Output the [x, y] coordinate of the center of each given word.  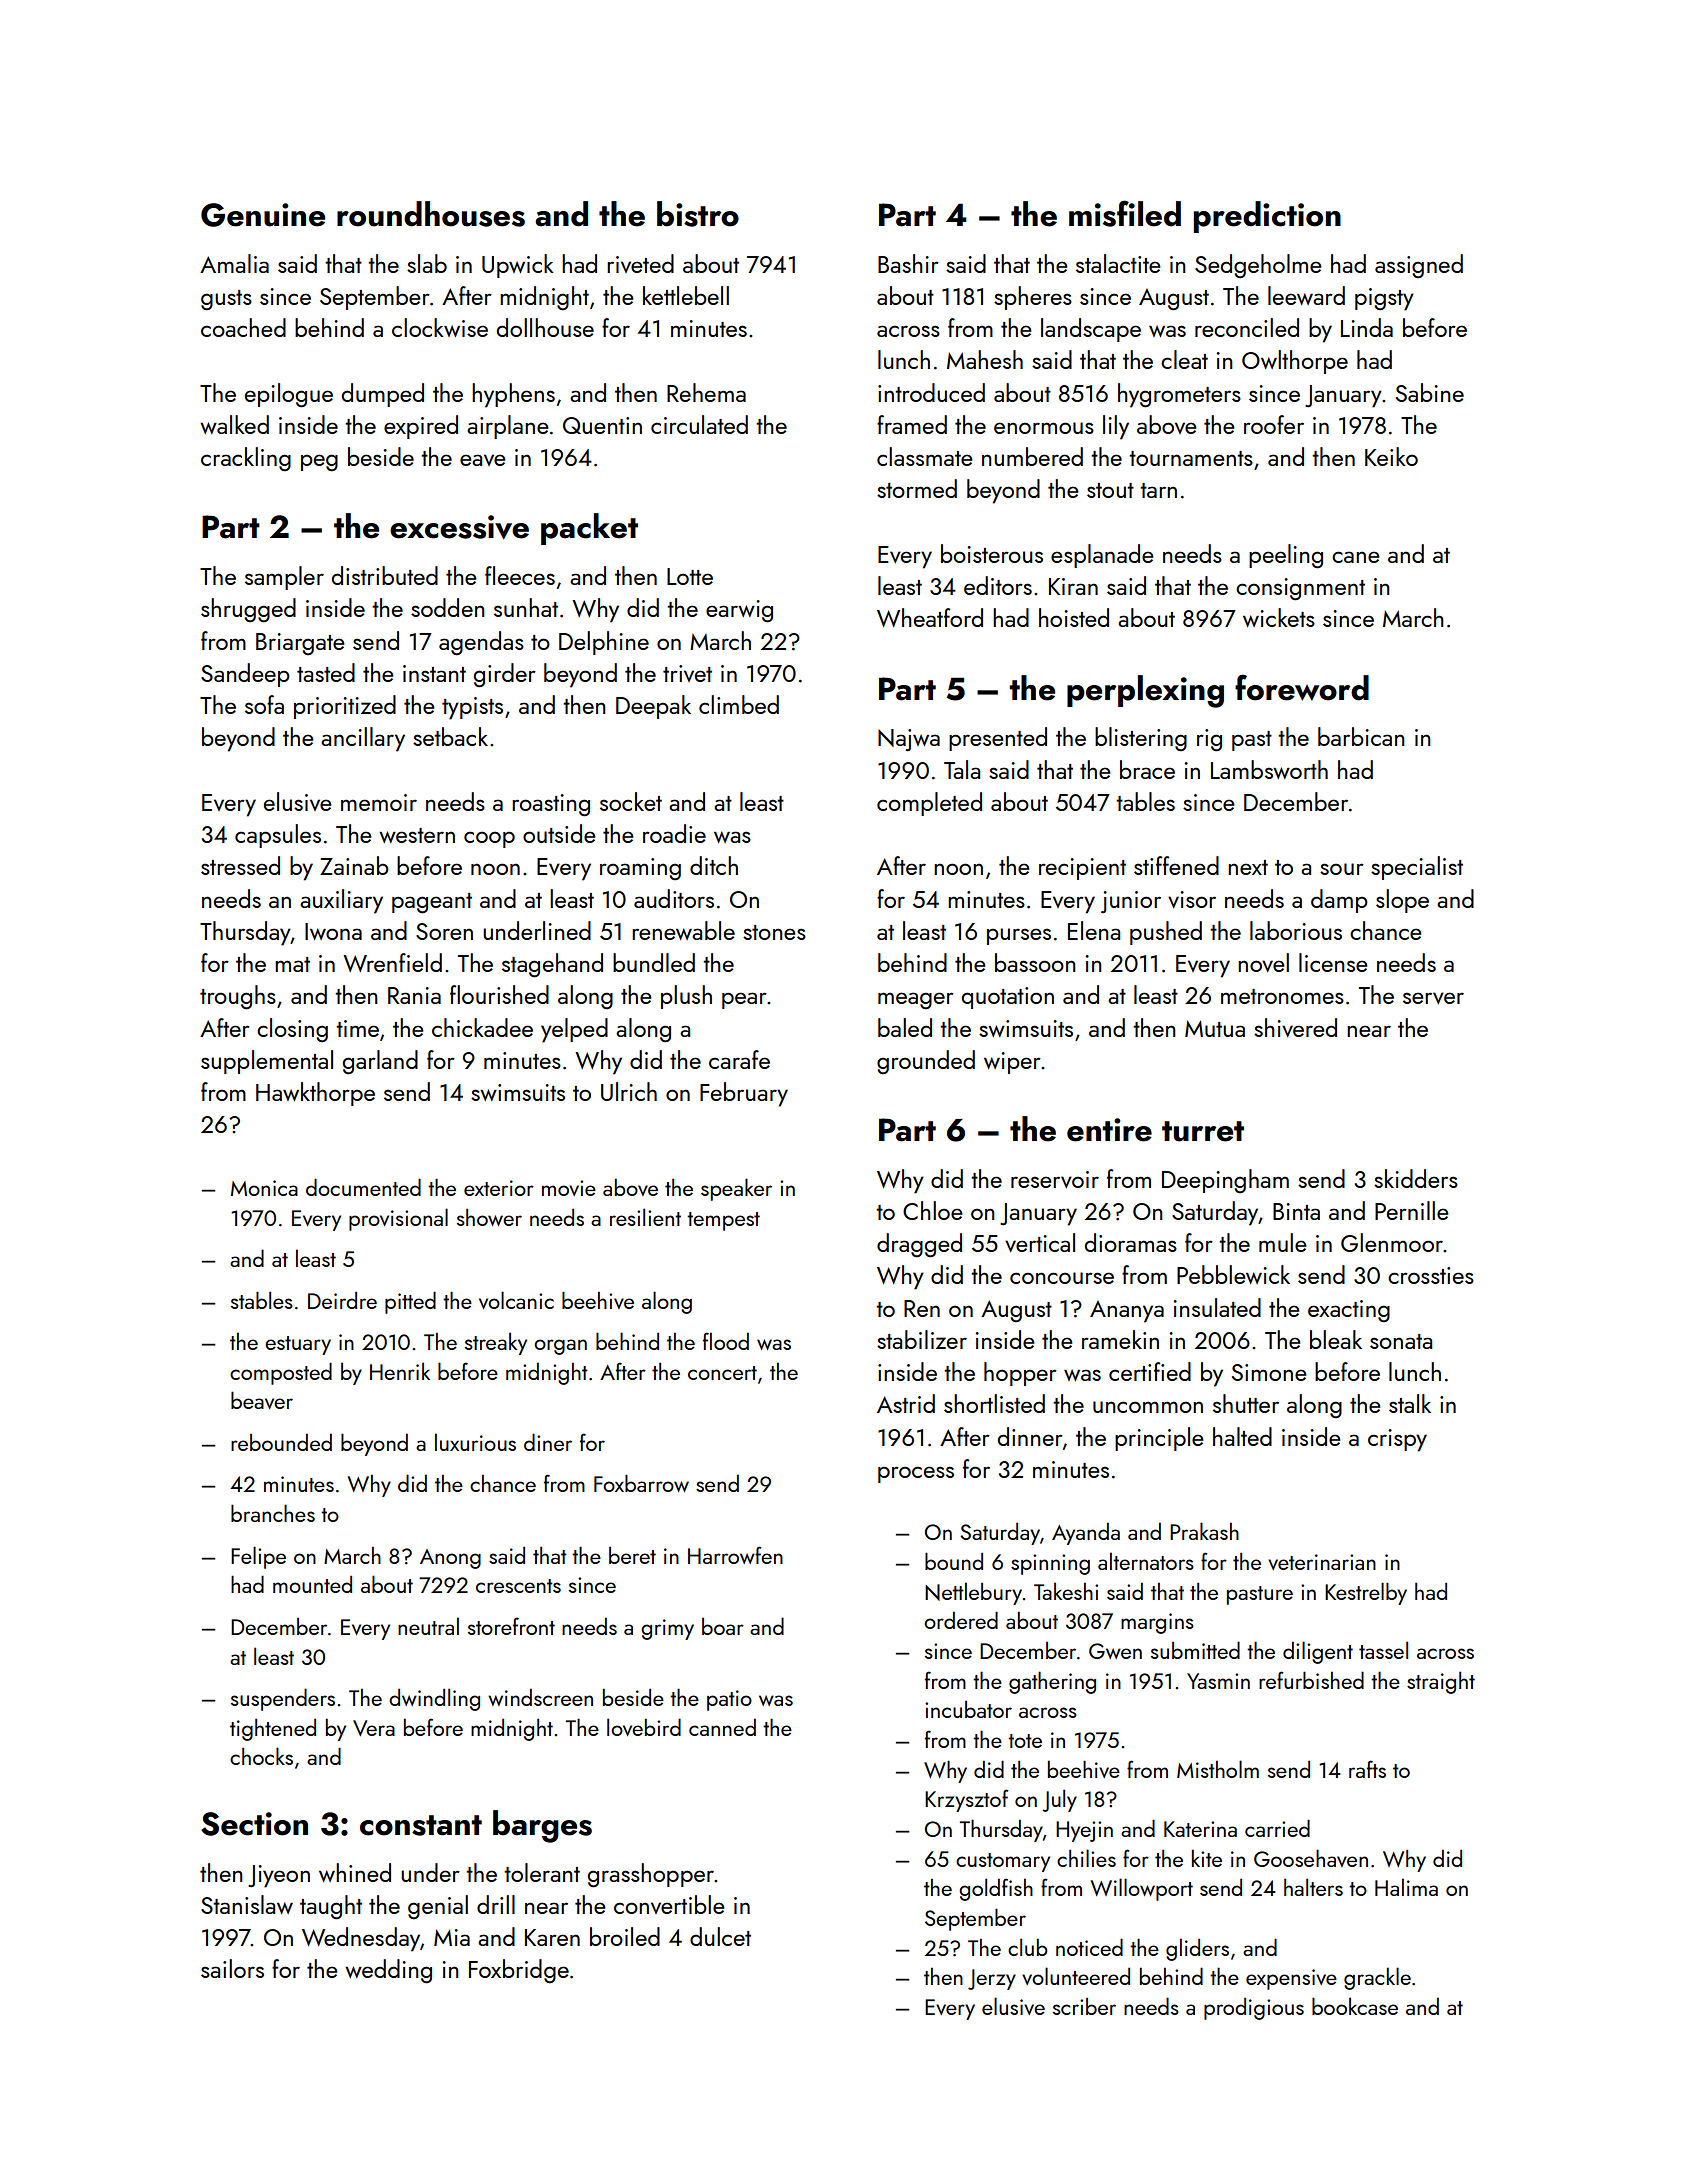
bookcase [1355, 2006]
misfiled [1125, 213]
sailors [232, 1968]
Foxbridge [519, 1971]
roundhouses [431, 214]
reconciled [1247, 327]
